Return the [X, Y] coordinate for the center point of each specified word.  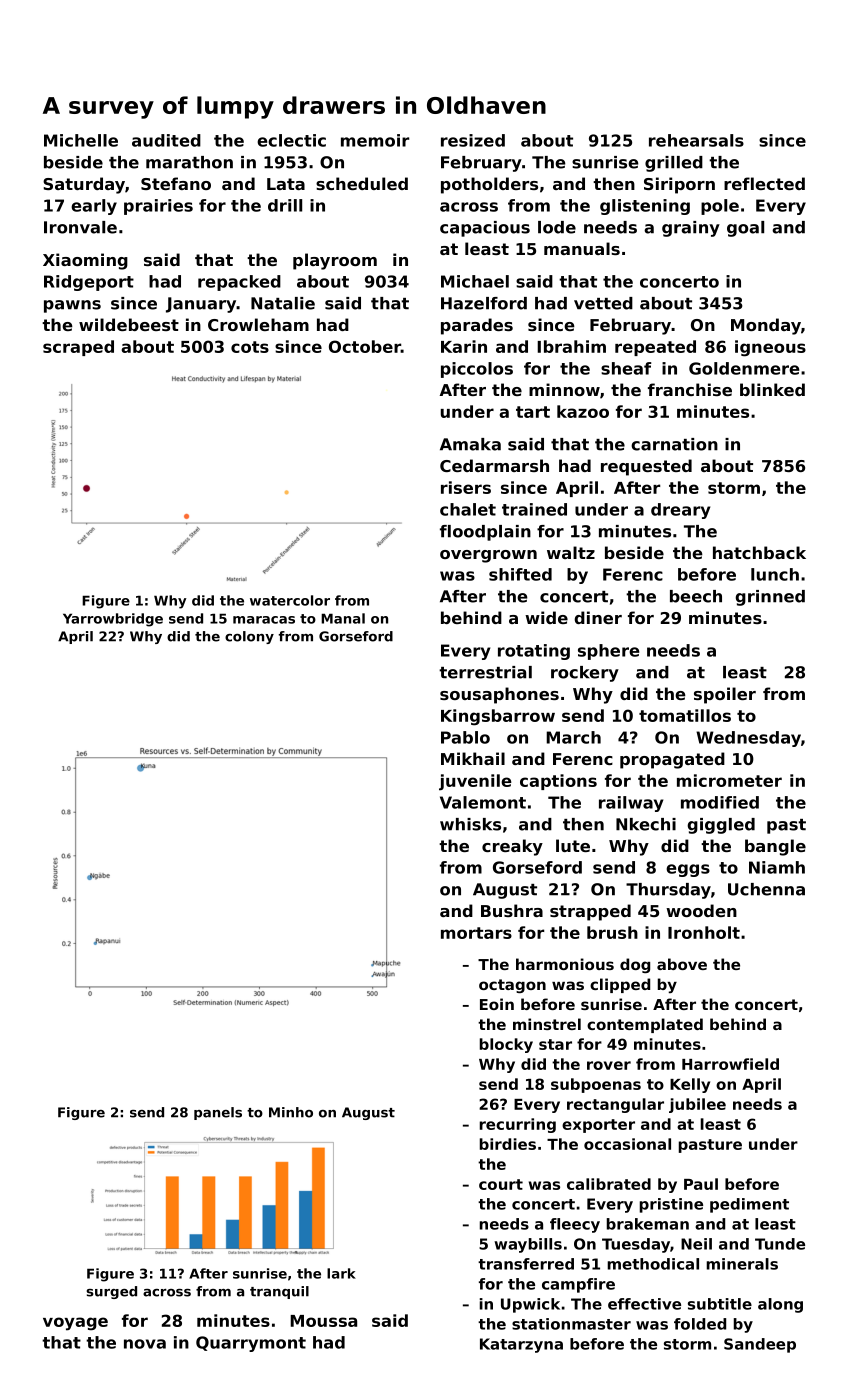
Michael [475, 281]
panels [218, 1113]
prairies [158, 207]
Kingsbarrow [498, 717]
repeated [655, 348]
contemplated [645, 1025]
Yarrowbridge [113, 620]
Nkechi [646, 824]
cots [250, 347]
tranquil [279, 1292]
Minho [291, 1112]
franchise [690, 389]
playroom [335, 261]
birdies [508, 1144]
